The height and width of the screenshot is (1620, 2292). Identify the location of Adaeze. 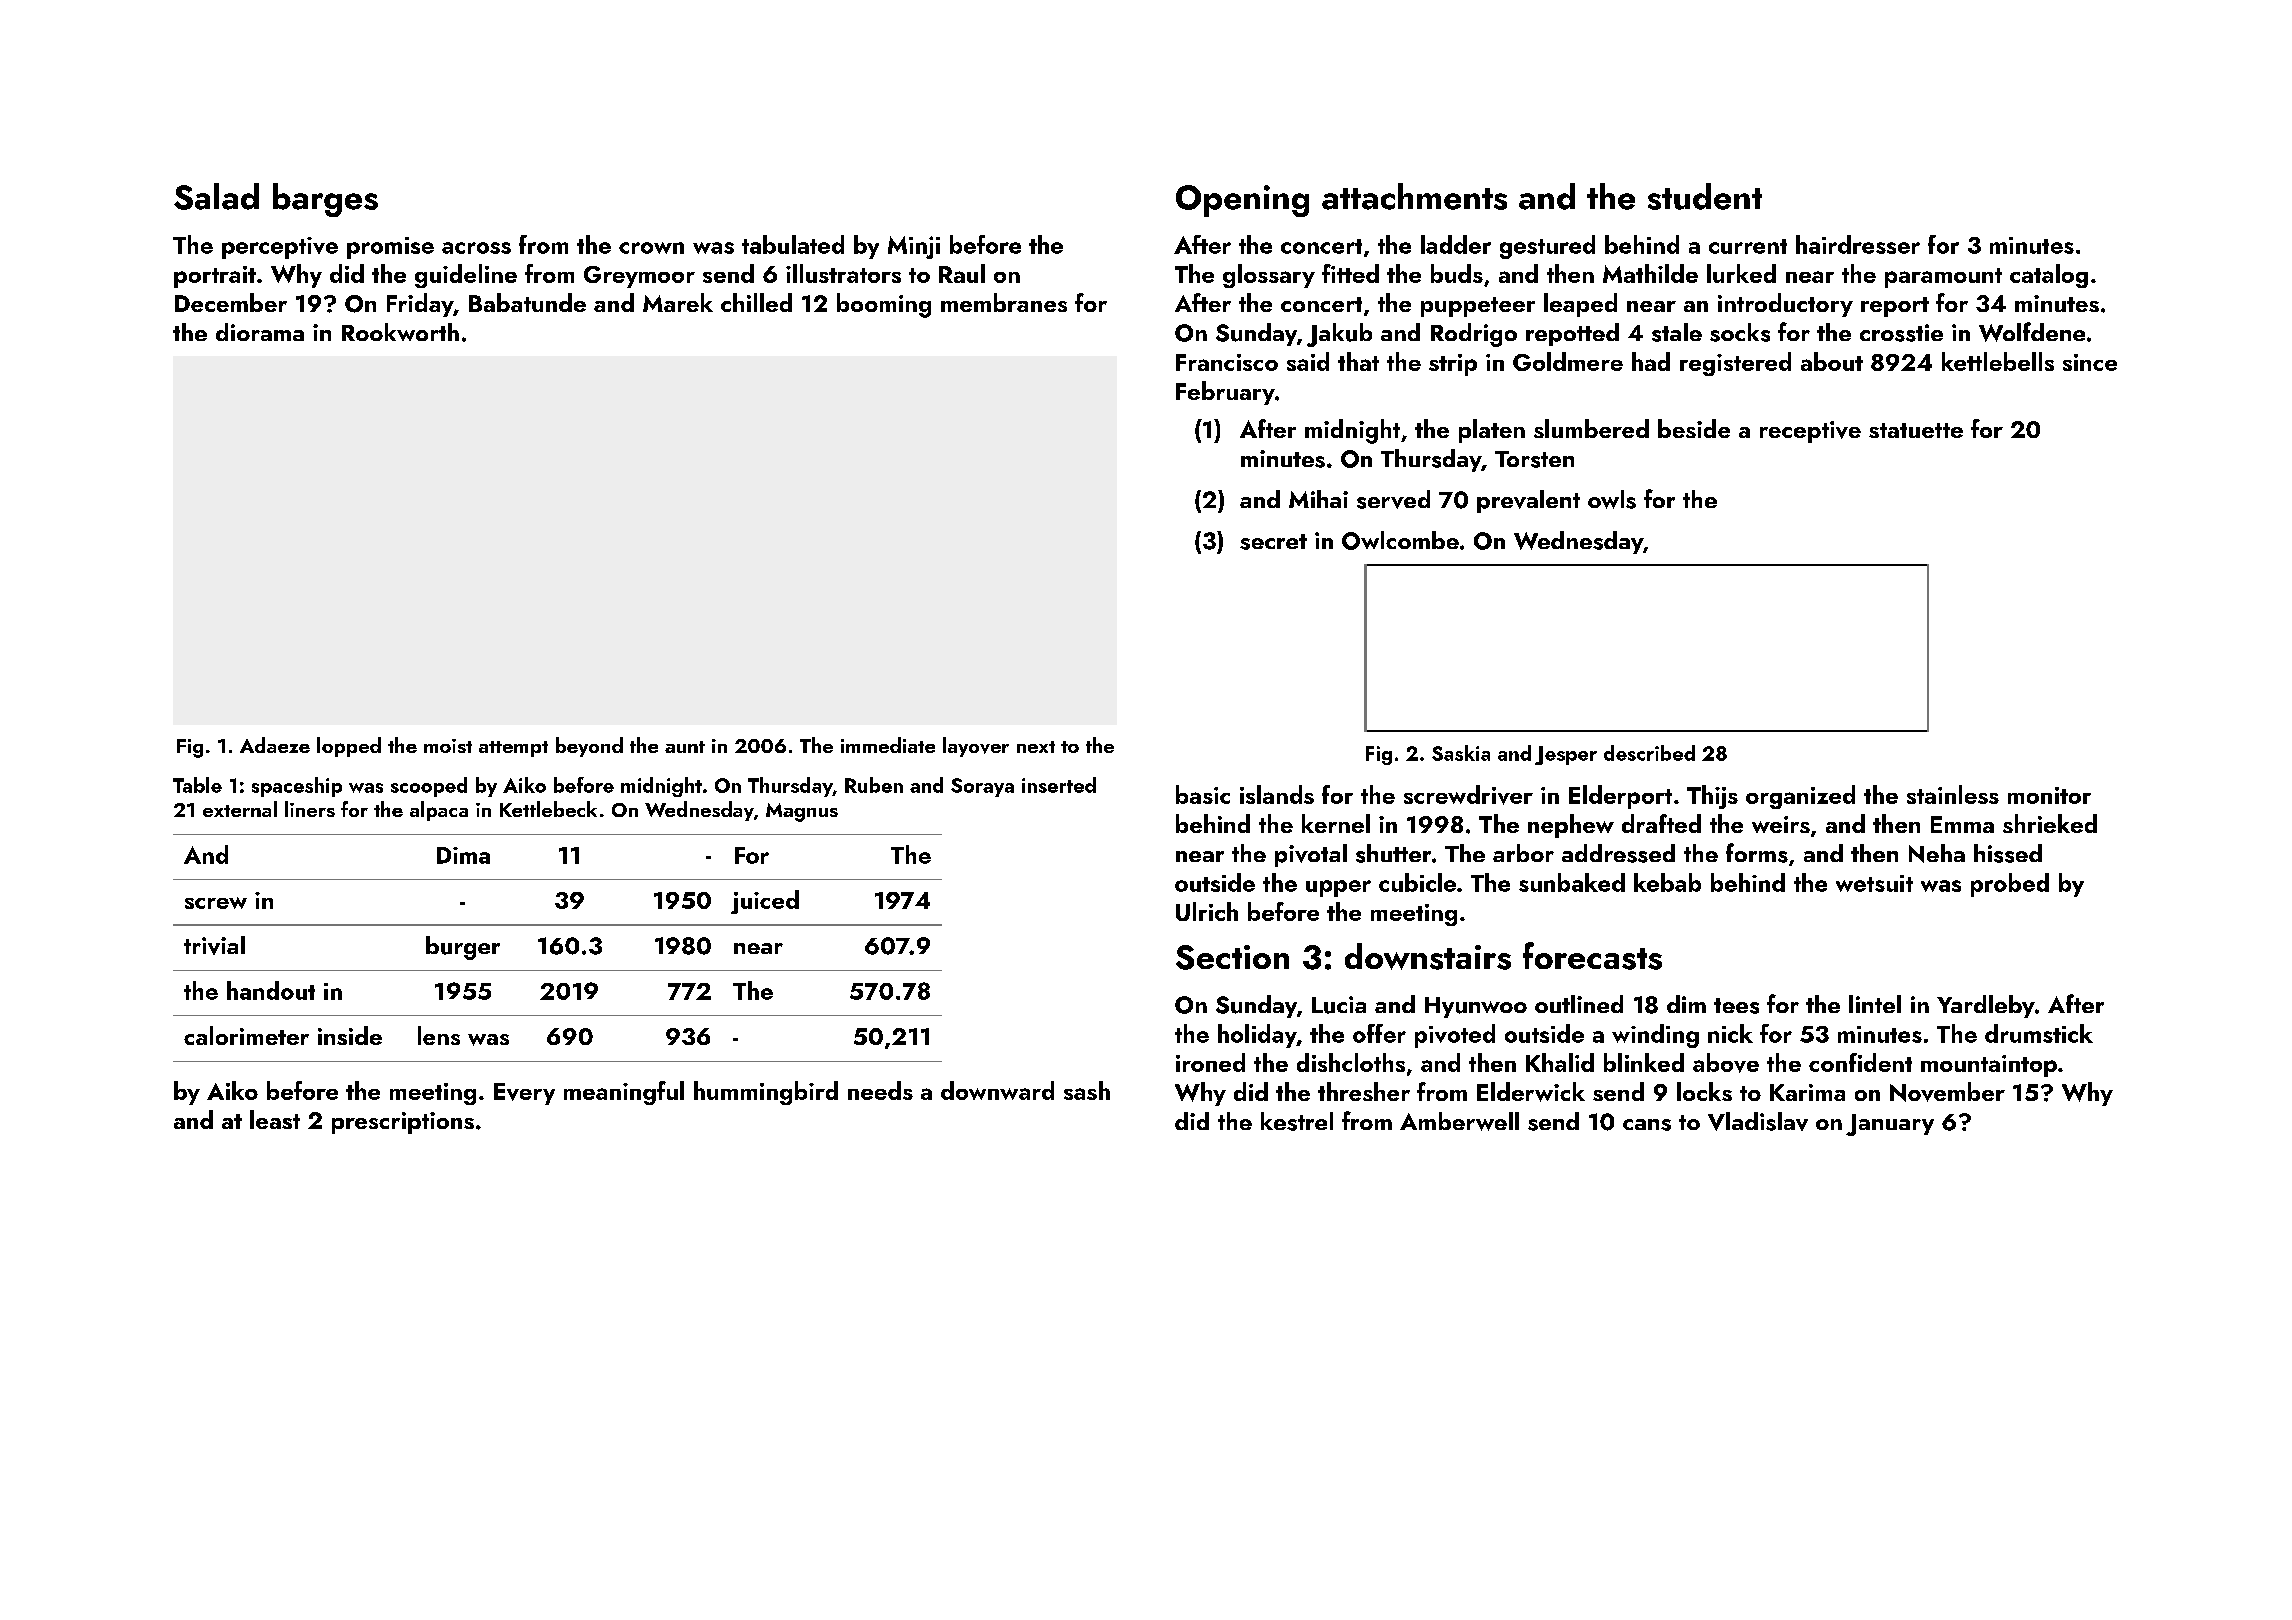
(275, 745).
